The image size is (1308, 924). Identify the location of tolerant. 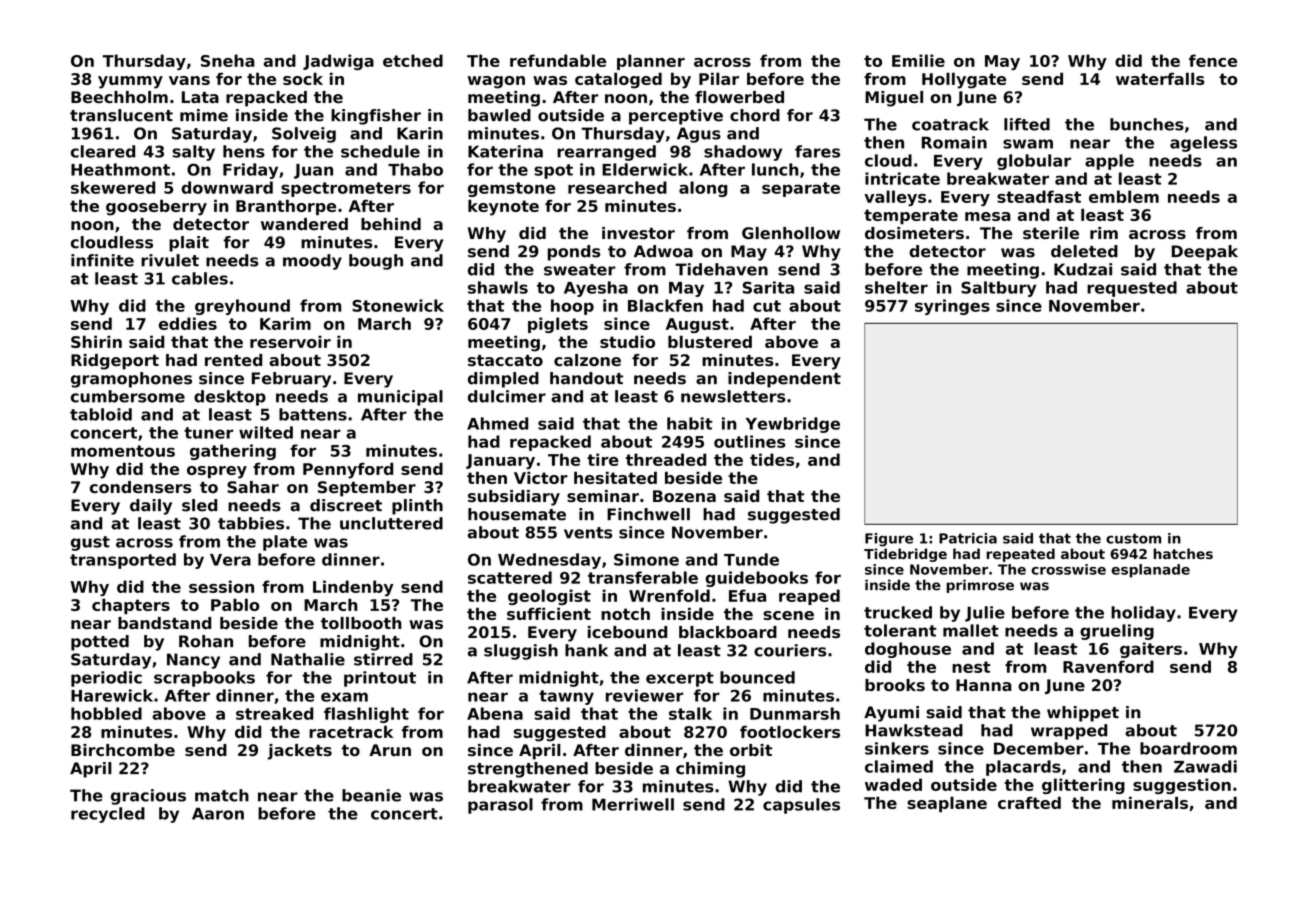
(900, 630).
